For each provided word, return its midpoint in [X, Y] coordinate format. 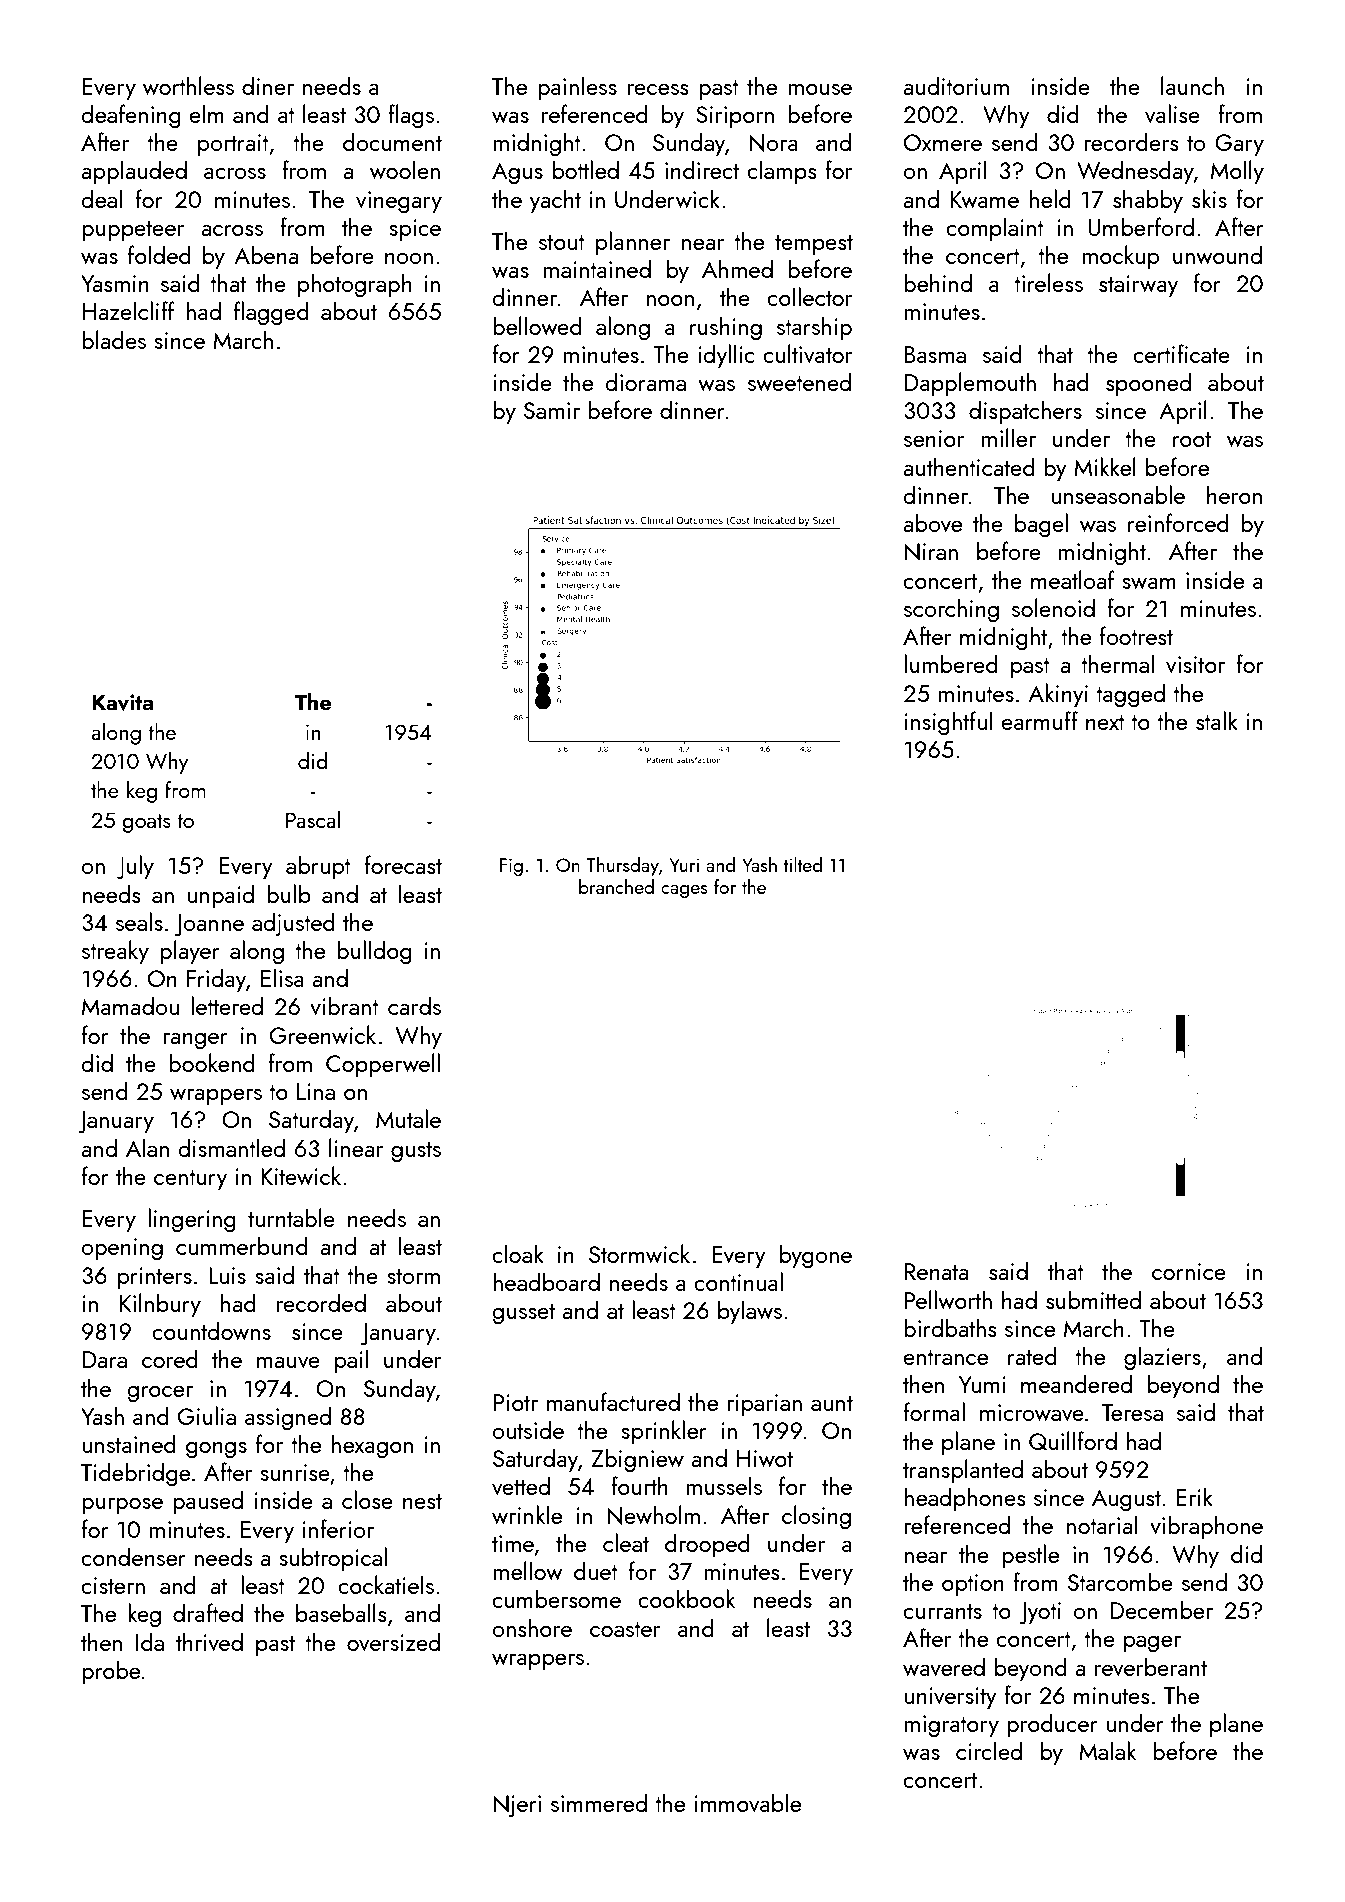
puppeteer [133, 231]
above [932, 522]
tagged [1130, 695]
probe [111, 1672]
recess [658, 89]
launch [1192, 85]
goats [146, 823]
